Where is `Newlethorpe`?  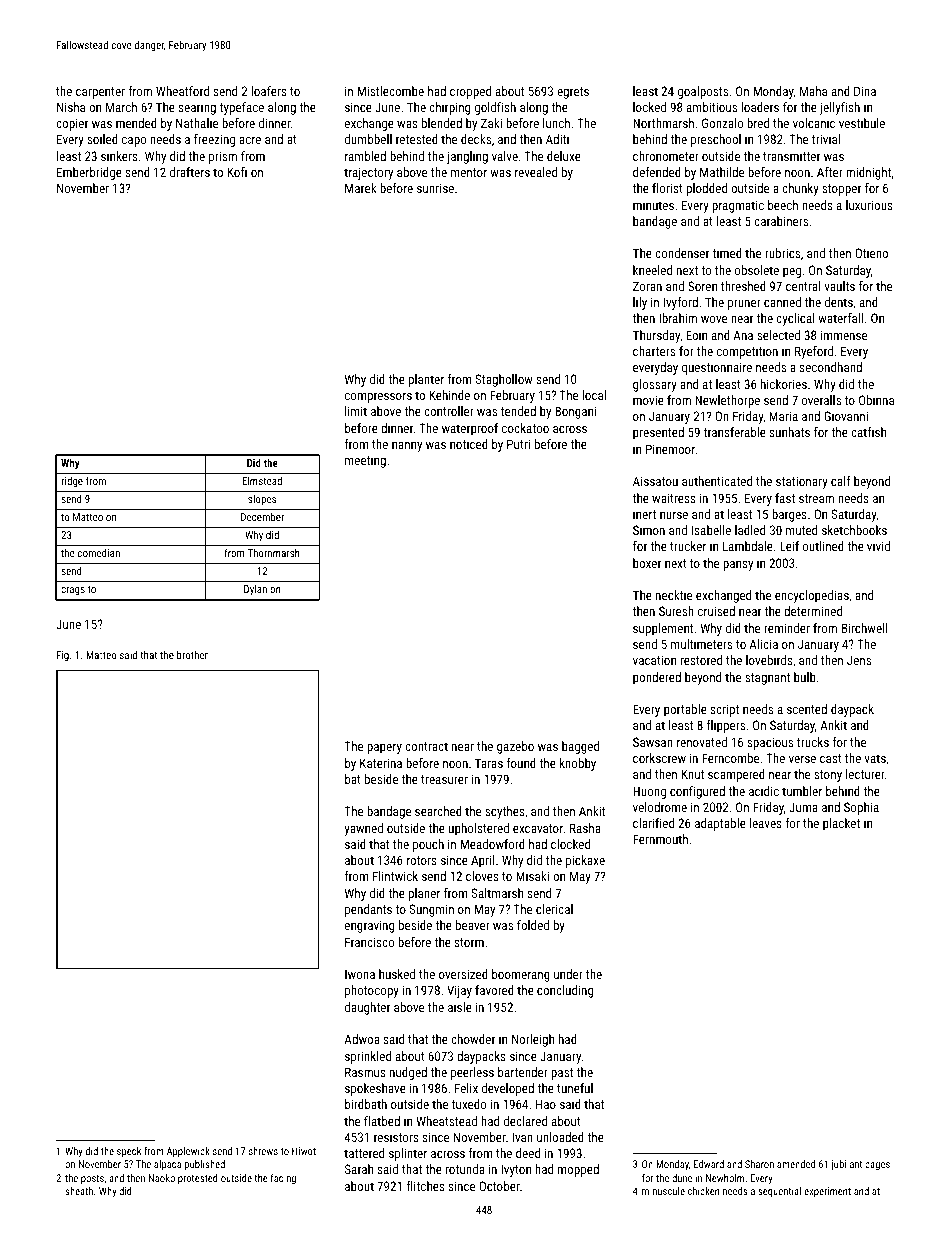
Newlethorpe is located at coordinates (727, 401).
